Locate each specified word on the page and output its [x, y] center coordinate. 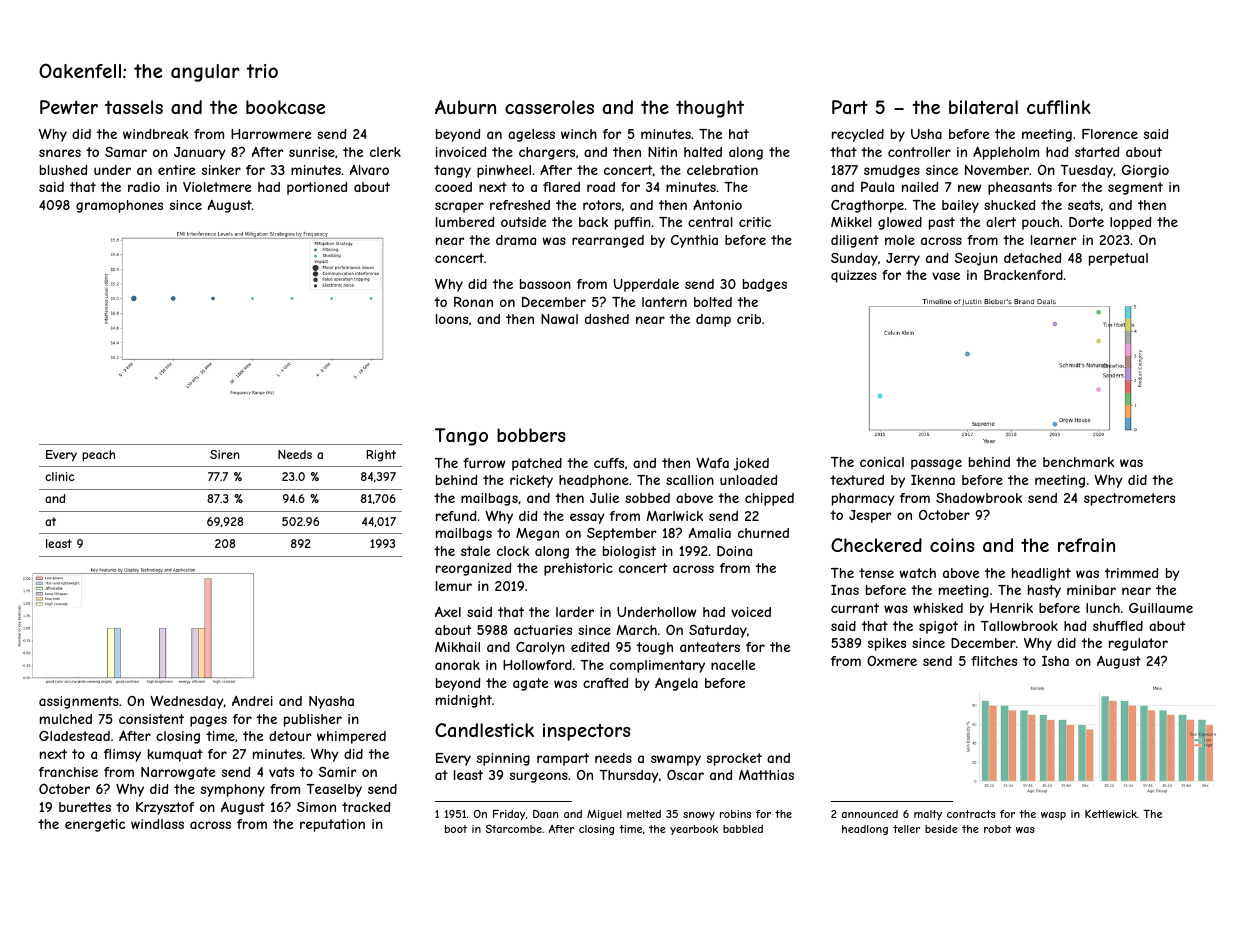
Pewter [69, 107]
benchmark [1078, 462]
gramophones [119, 206]
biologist [629, 552]
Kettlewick [1111, 814]
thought [710, 109]
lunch [1103, 608]
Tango [461, 437]
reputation [332, 825]
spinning [503, 759]
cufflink [1059, 107]
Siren [225, 454]
